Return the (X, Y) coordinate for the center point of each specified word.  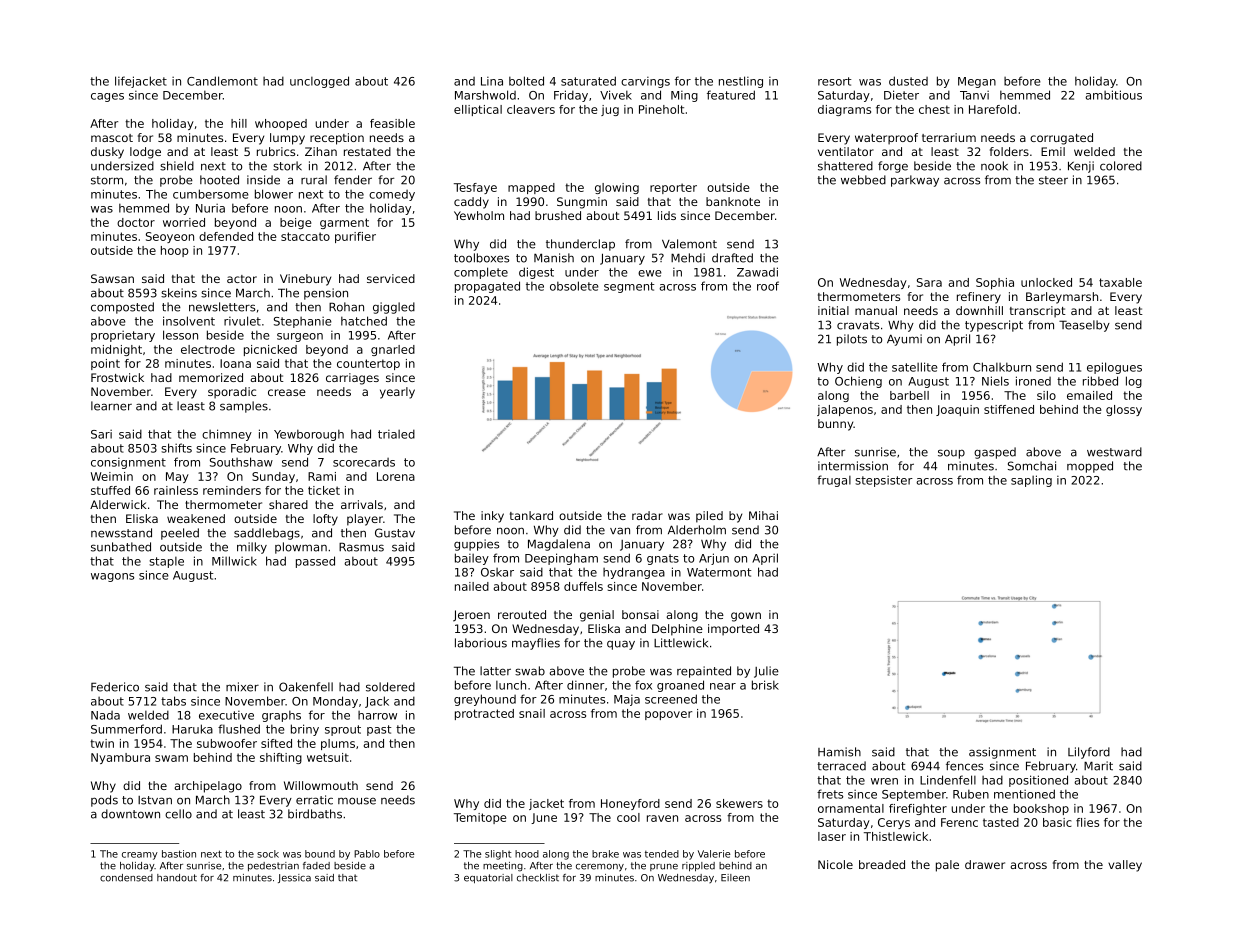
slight (498, 855)
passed (315, 562)
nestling (741, 82)
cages (107, 97)
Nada (105, 715)
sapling (1031, 481)
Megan (977, 82)
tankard (531, 515)
